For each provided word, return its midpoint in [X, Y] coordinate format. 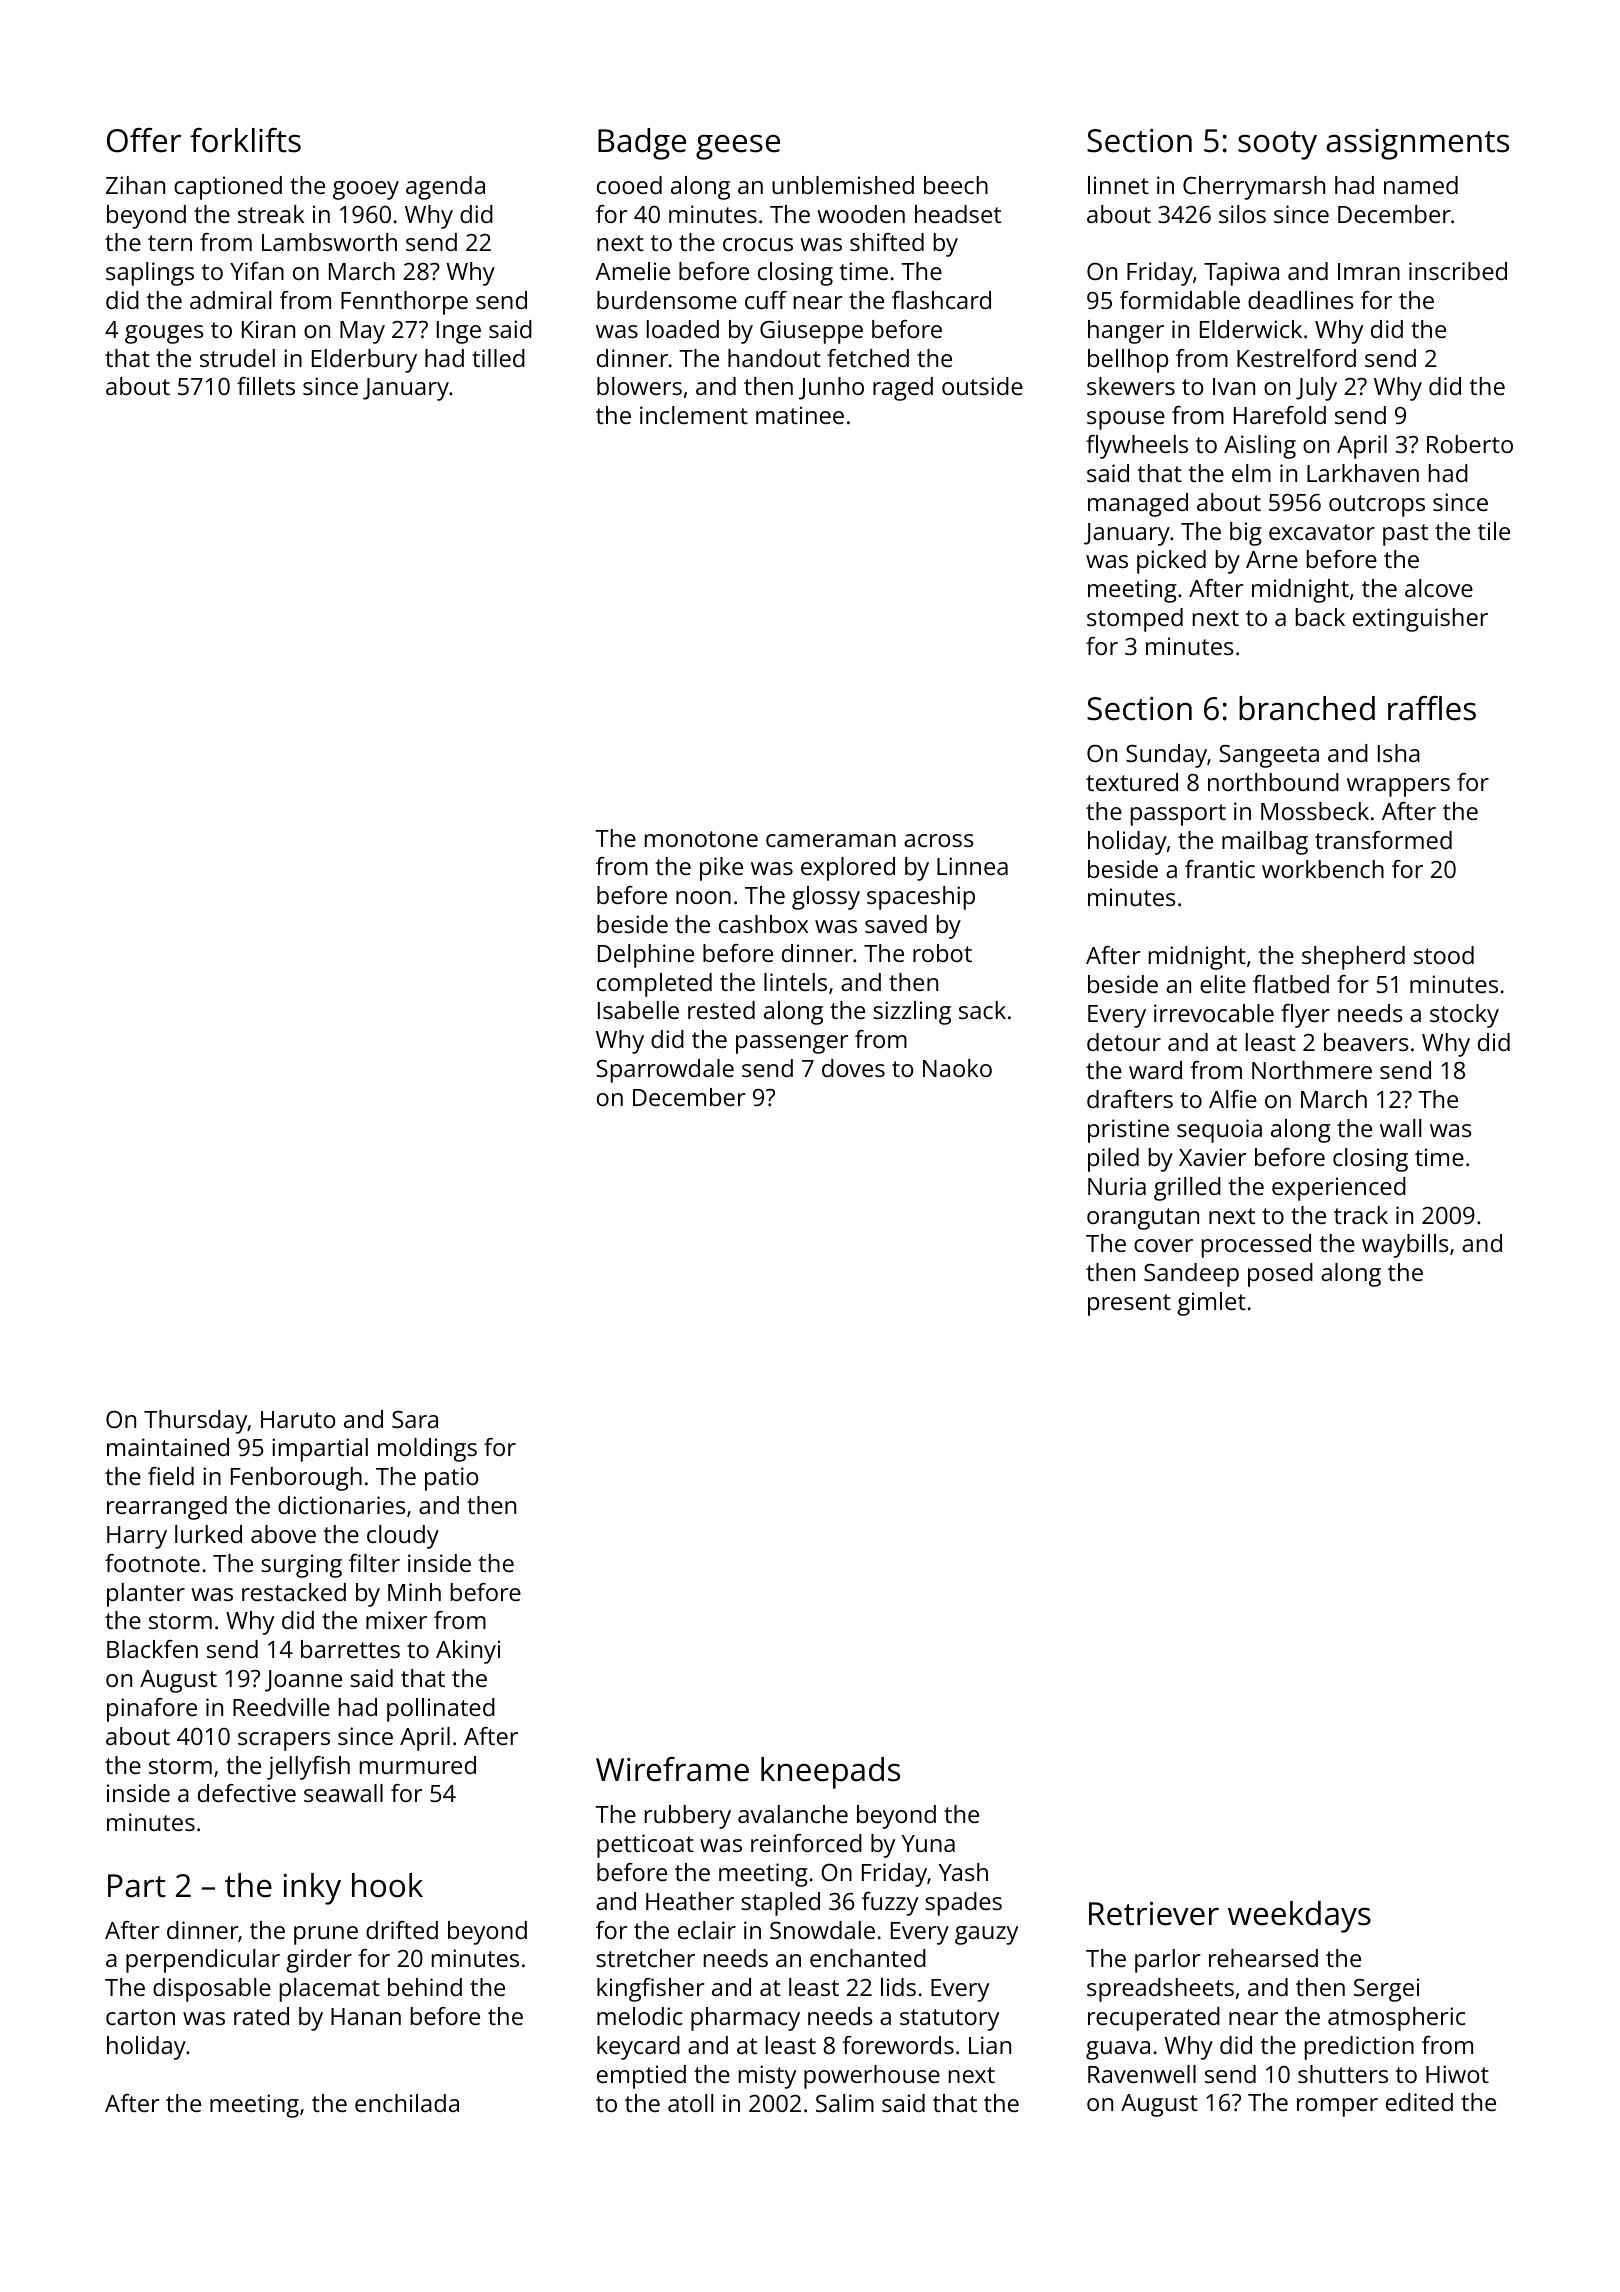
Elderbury [364, 361]
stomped [1135, 620]
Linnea [972, 866]
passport [1178, 815]
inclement [694, 415]
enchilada [407, 2103]
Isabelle [638, 1010]
